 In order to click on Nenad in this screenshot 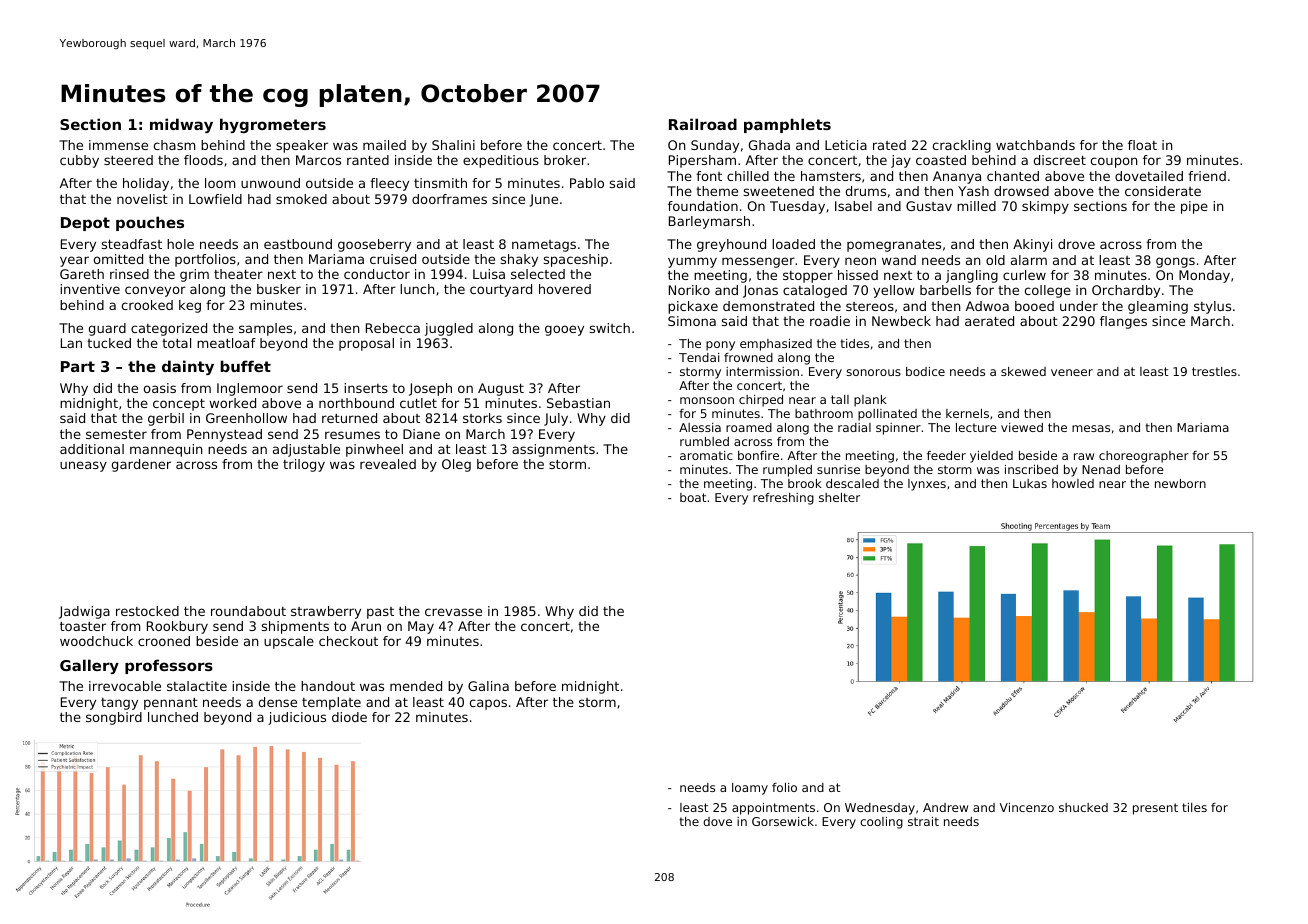, I will do `click(1101, 469)`.
